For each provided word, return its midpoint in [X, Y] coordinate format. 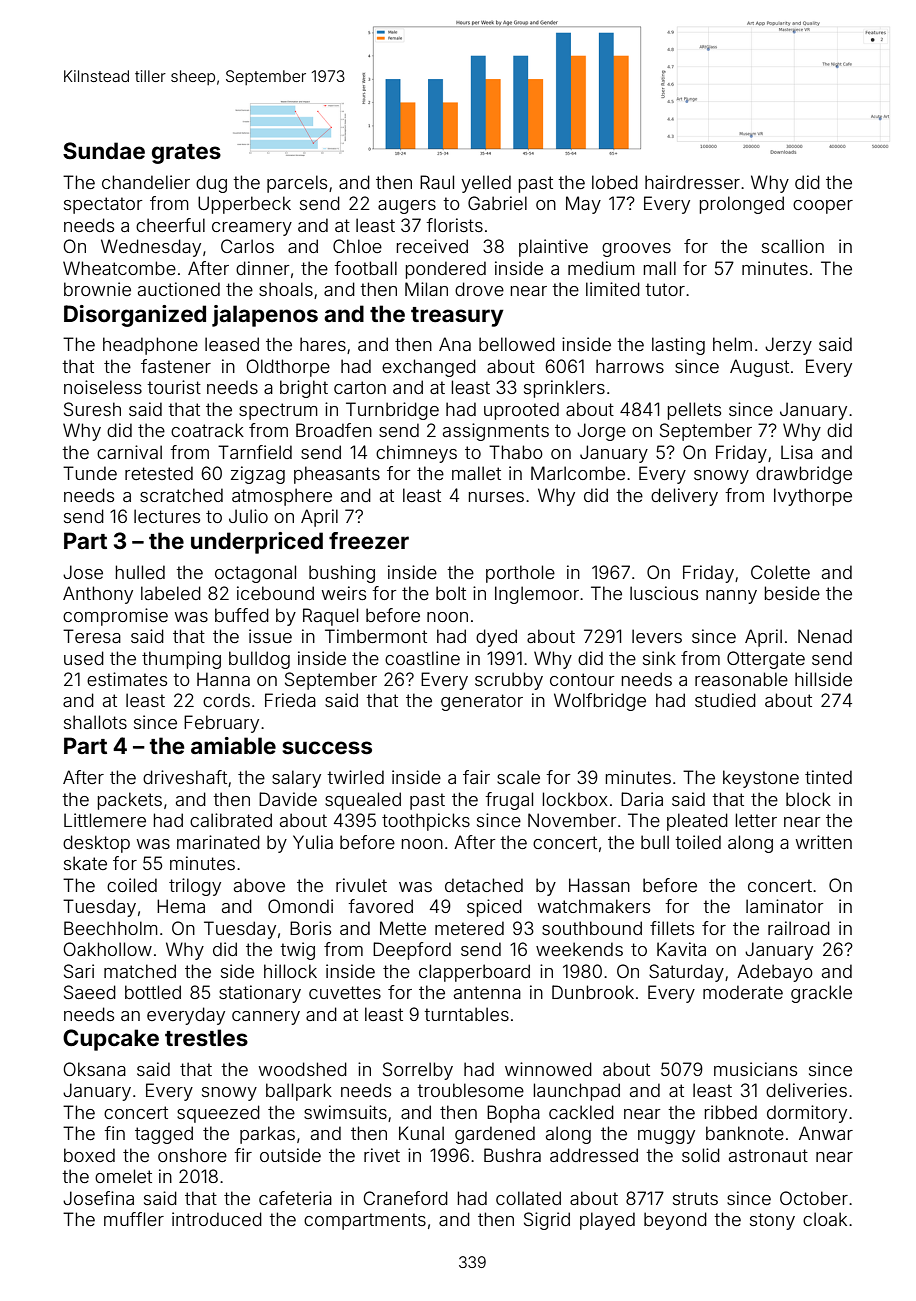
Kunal [421, 1133]
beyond [675, 1221]
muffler [134, 1219]
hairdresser [692, 182]
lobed [615, 182]
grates [186, 154]
